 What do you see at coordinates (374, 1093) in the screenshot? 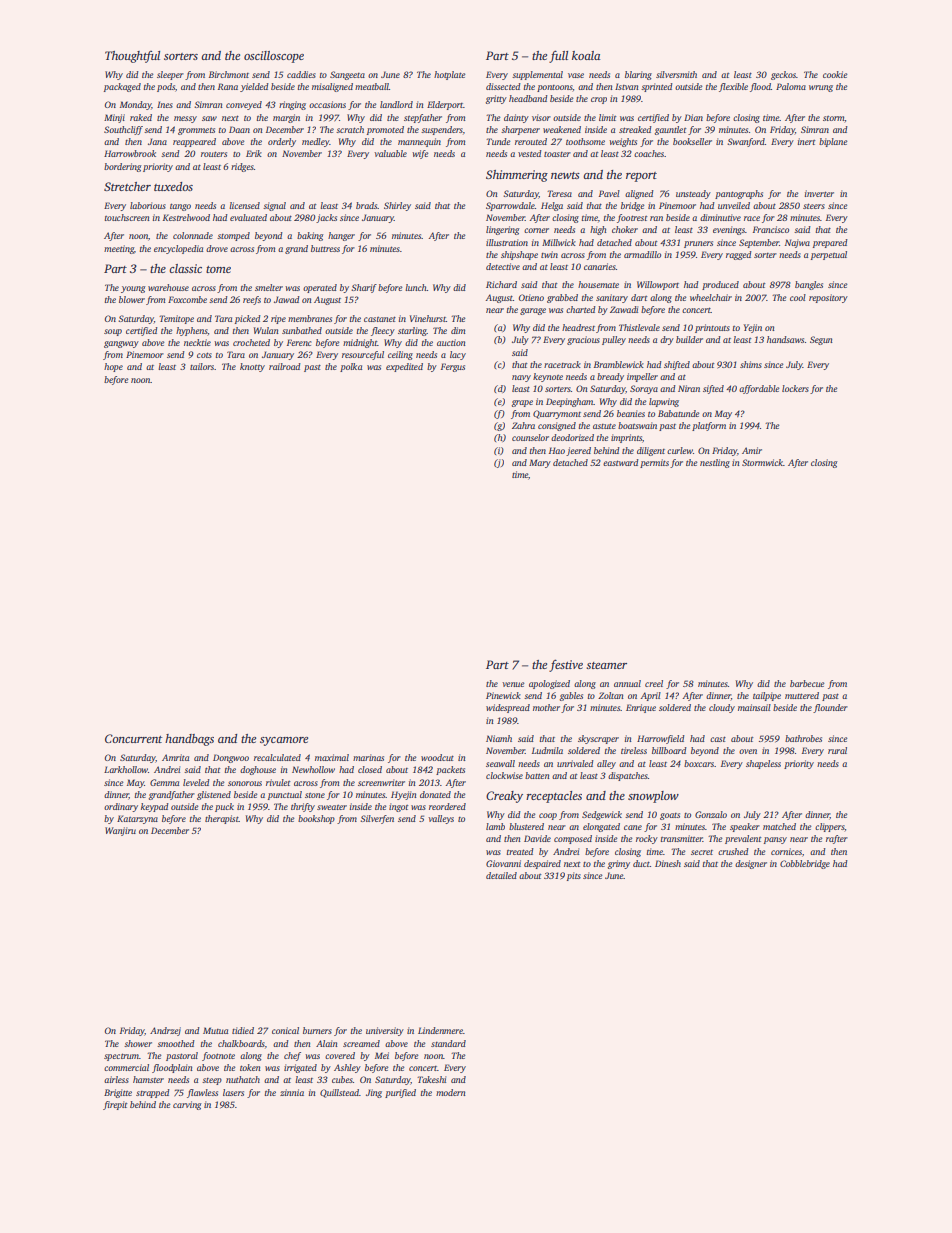
I see `Jing` at bounding box center [374, 1093].
